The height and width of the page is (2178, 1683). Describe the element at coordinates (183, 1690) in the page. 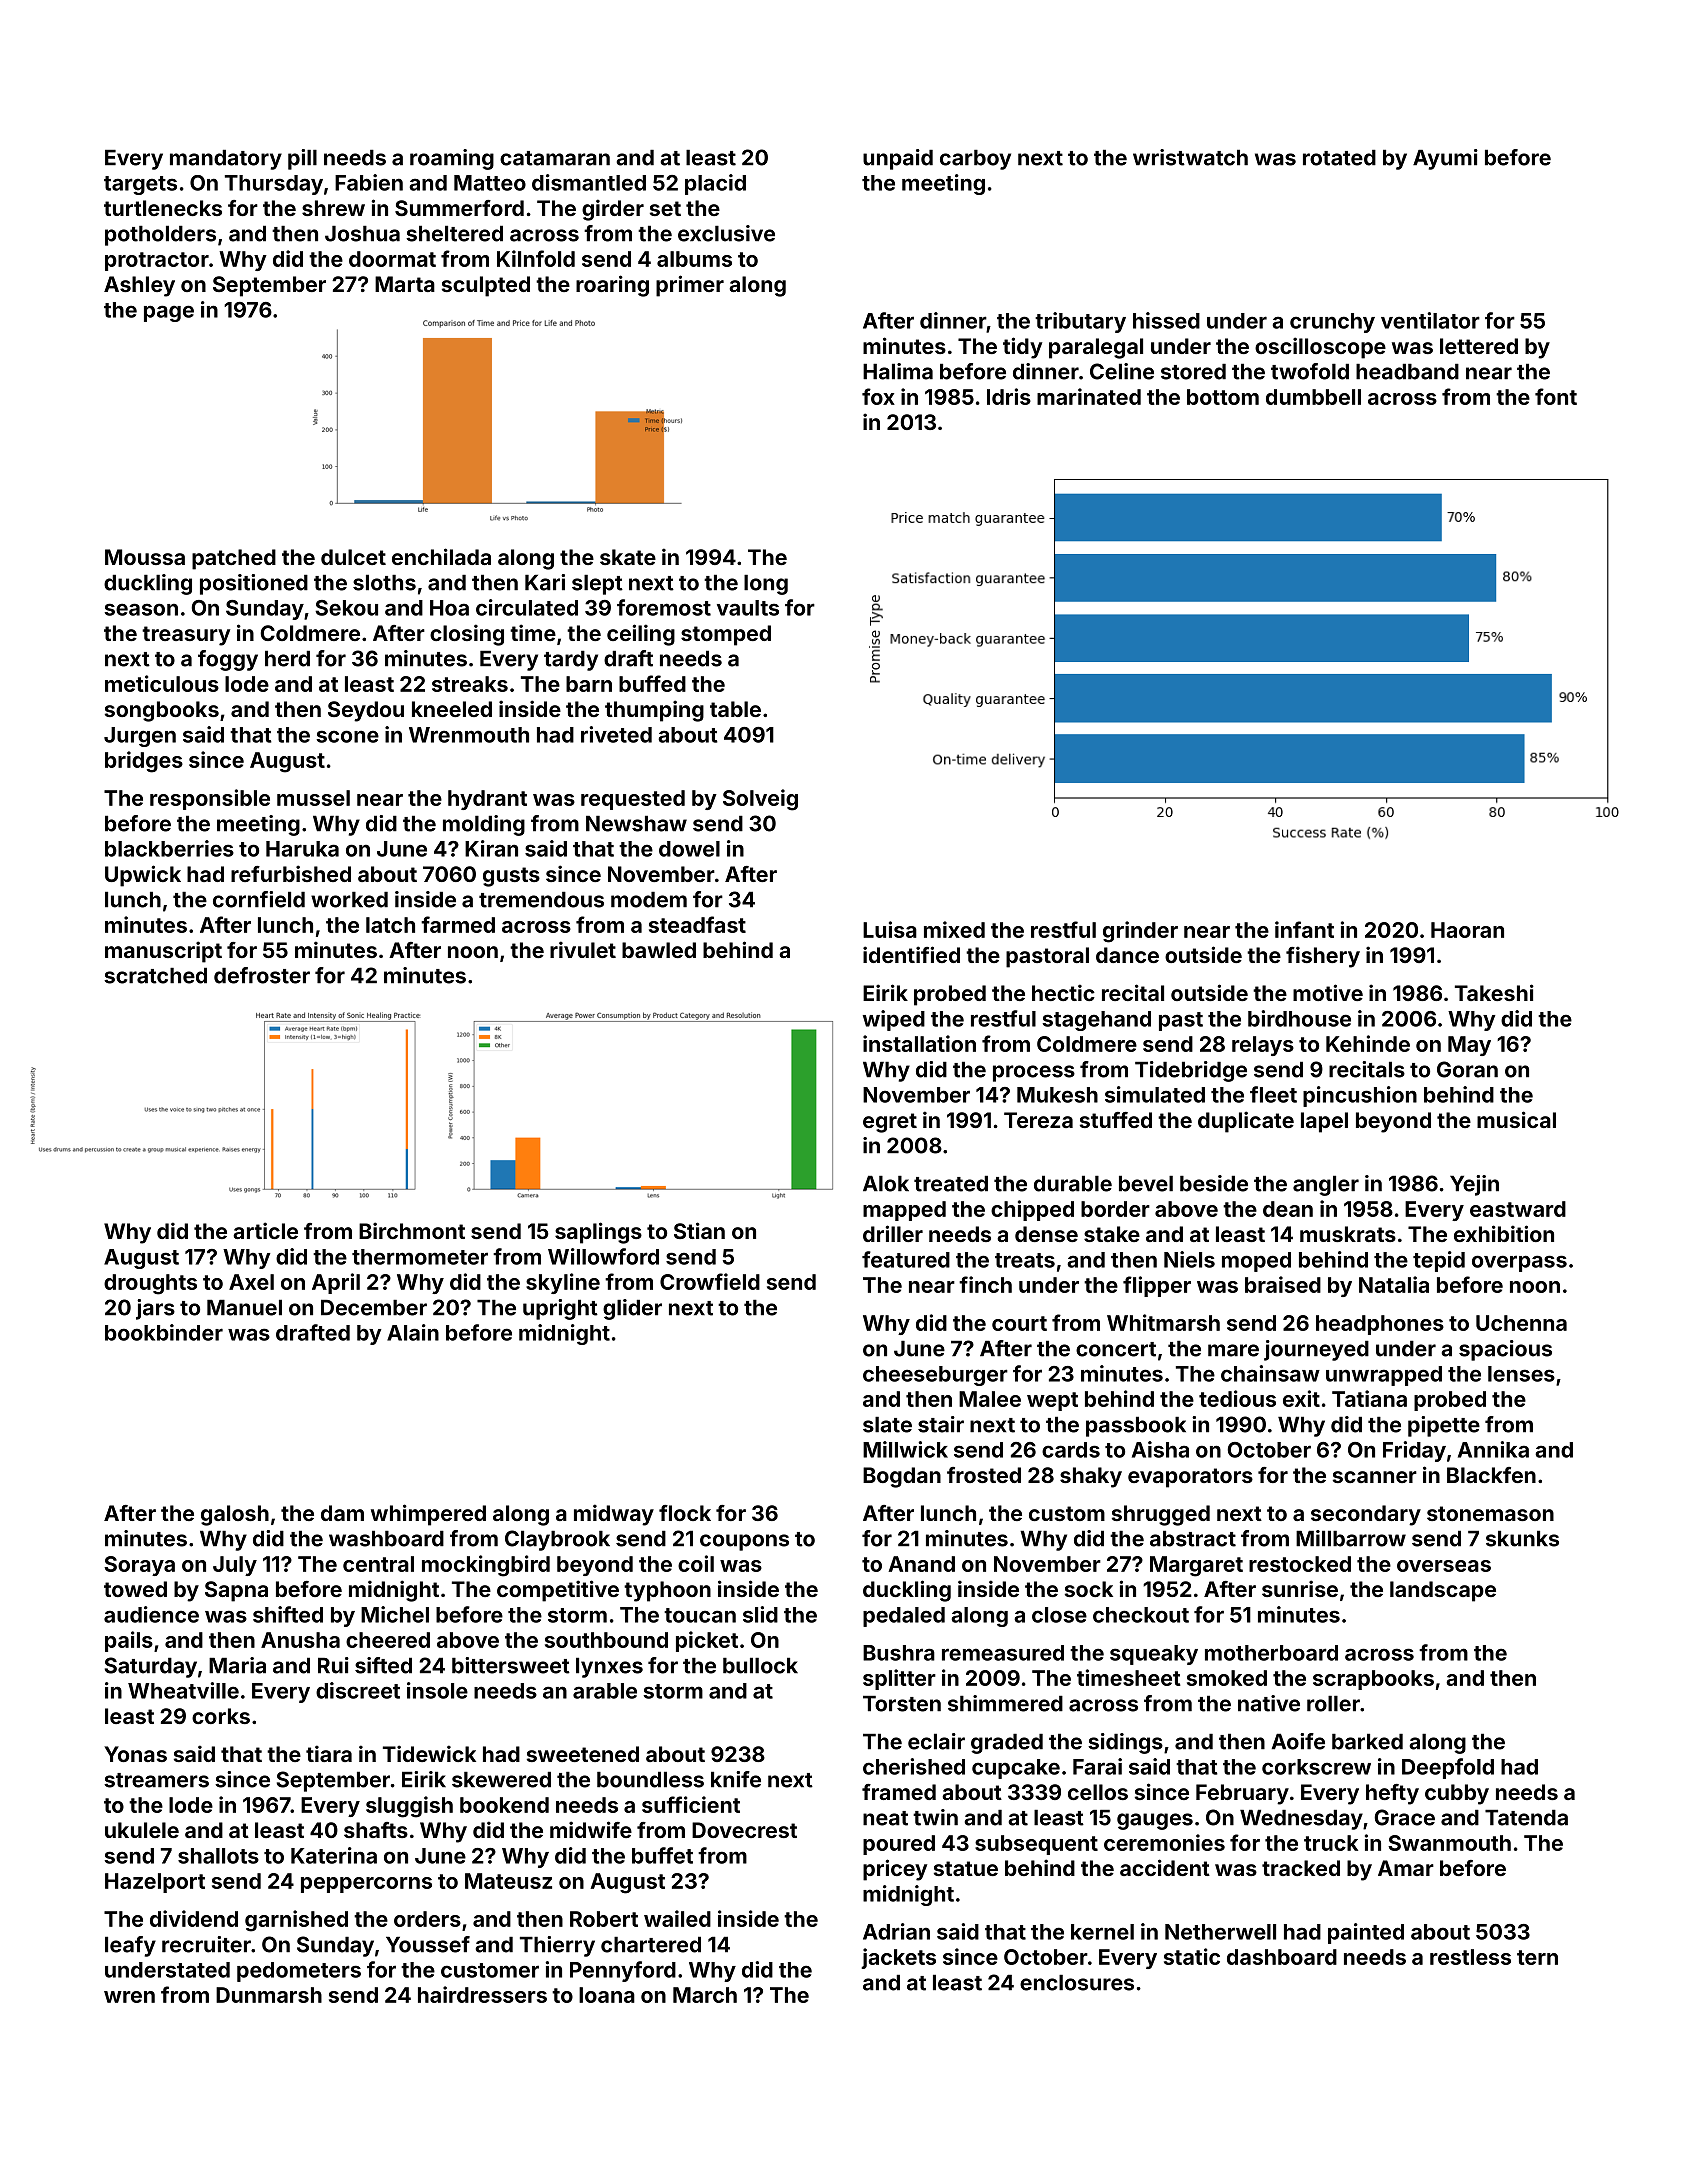

I see `Wheatville` at that location.
